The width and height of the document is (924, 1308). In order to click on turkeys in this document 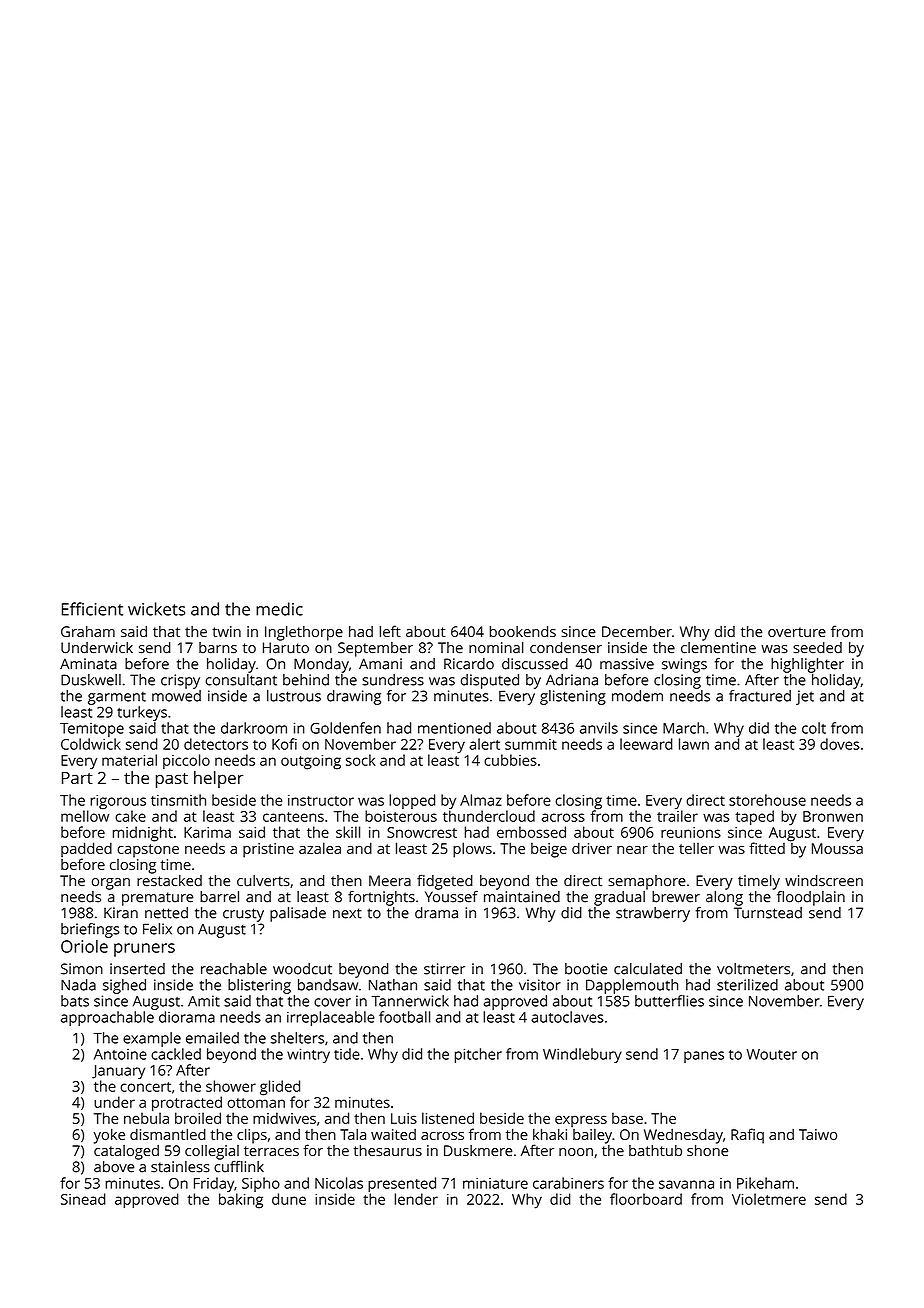, I will do `click(142, 713)`.
